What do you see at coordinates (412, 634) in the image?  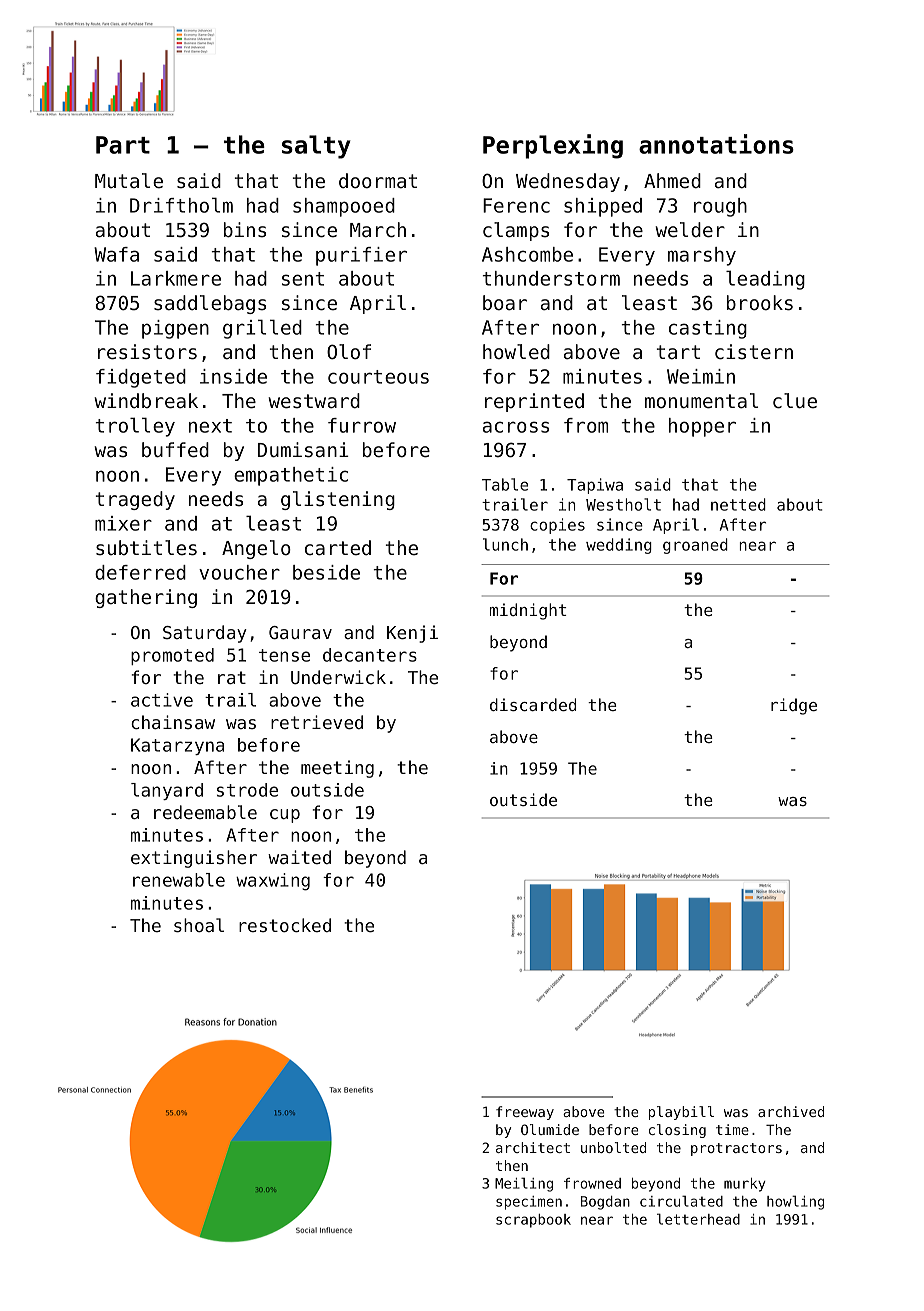 I see `Kenji` at bounding box center [412, 634].
